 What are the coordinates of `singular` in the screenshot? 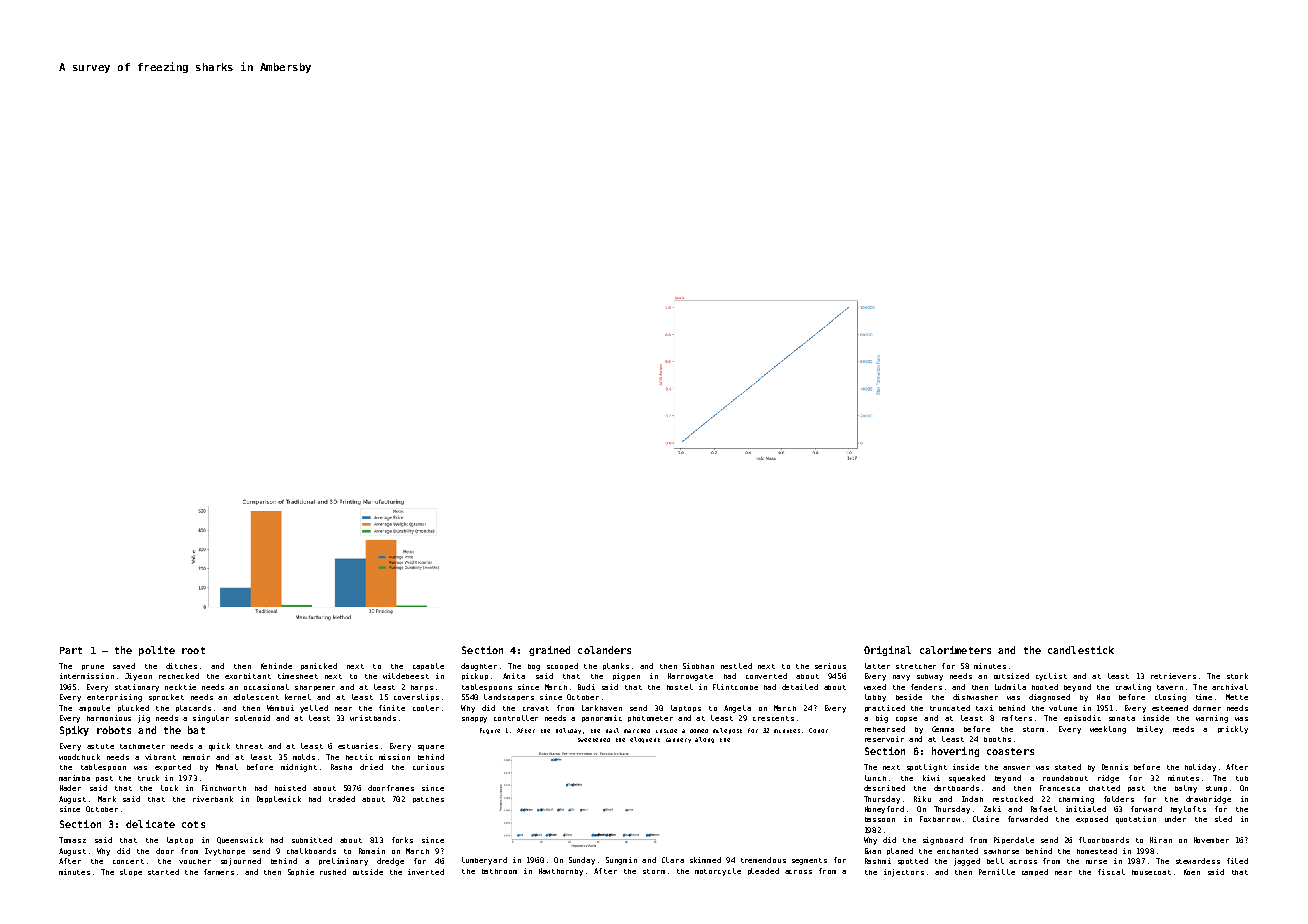 It's located at (211, 719).
